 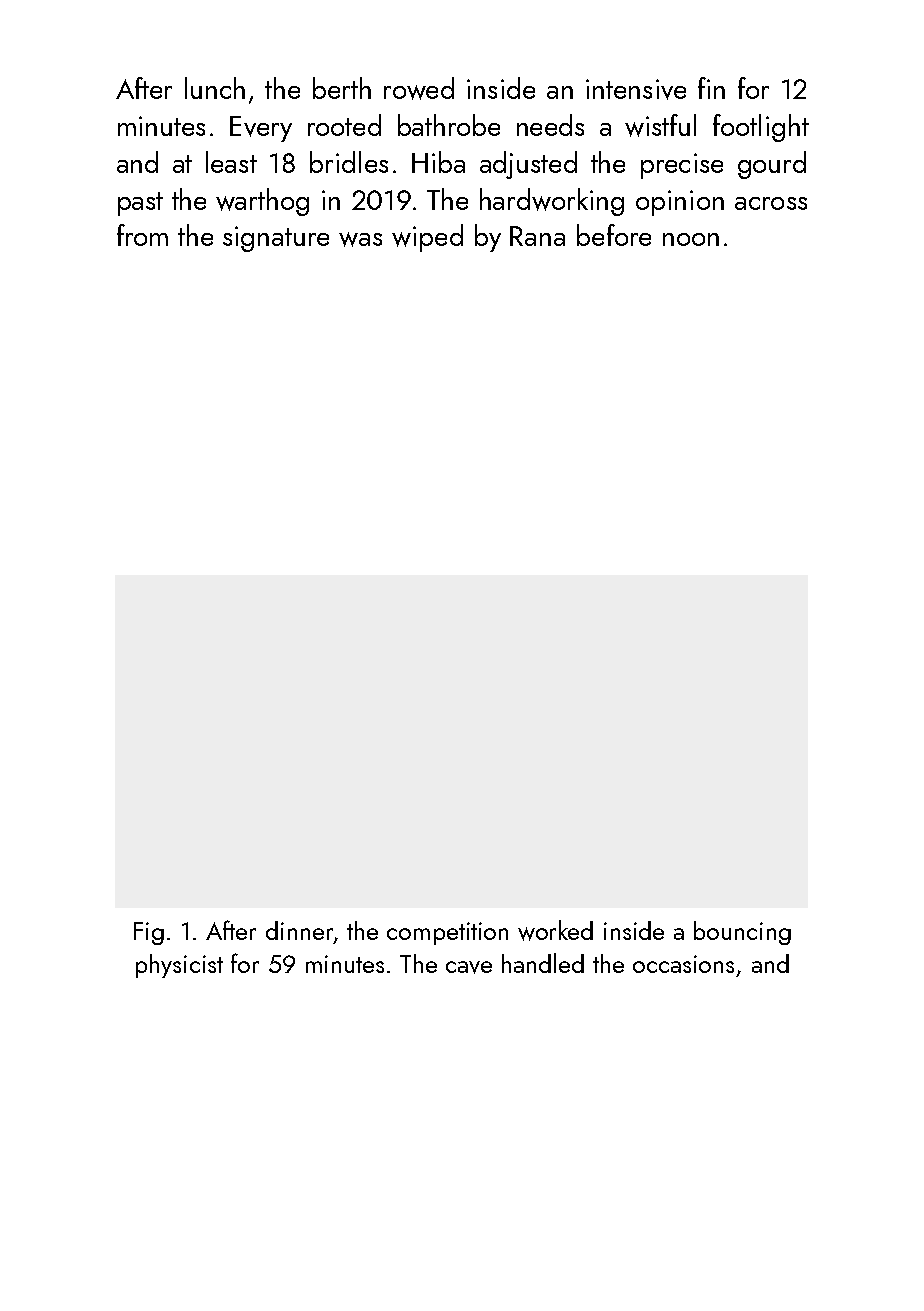 What do you see at coordinates (231, 162) in the screenshot?
I see `least` at bounding box center [231, 162].
